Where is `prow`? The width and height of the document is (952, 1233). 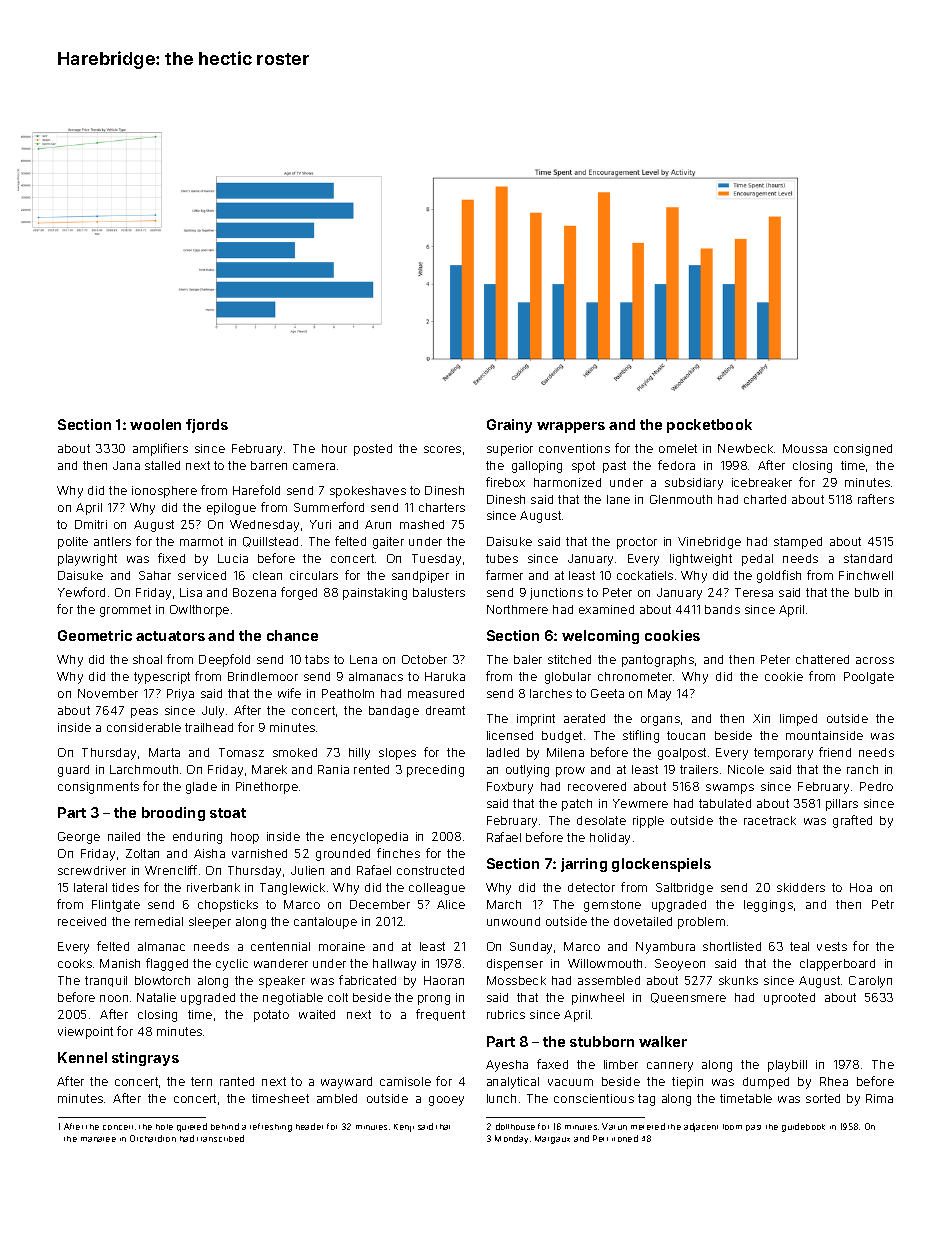 prow is located at coordinates (570, 772).
